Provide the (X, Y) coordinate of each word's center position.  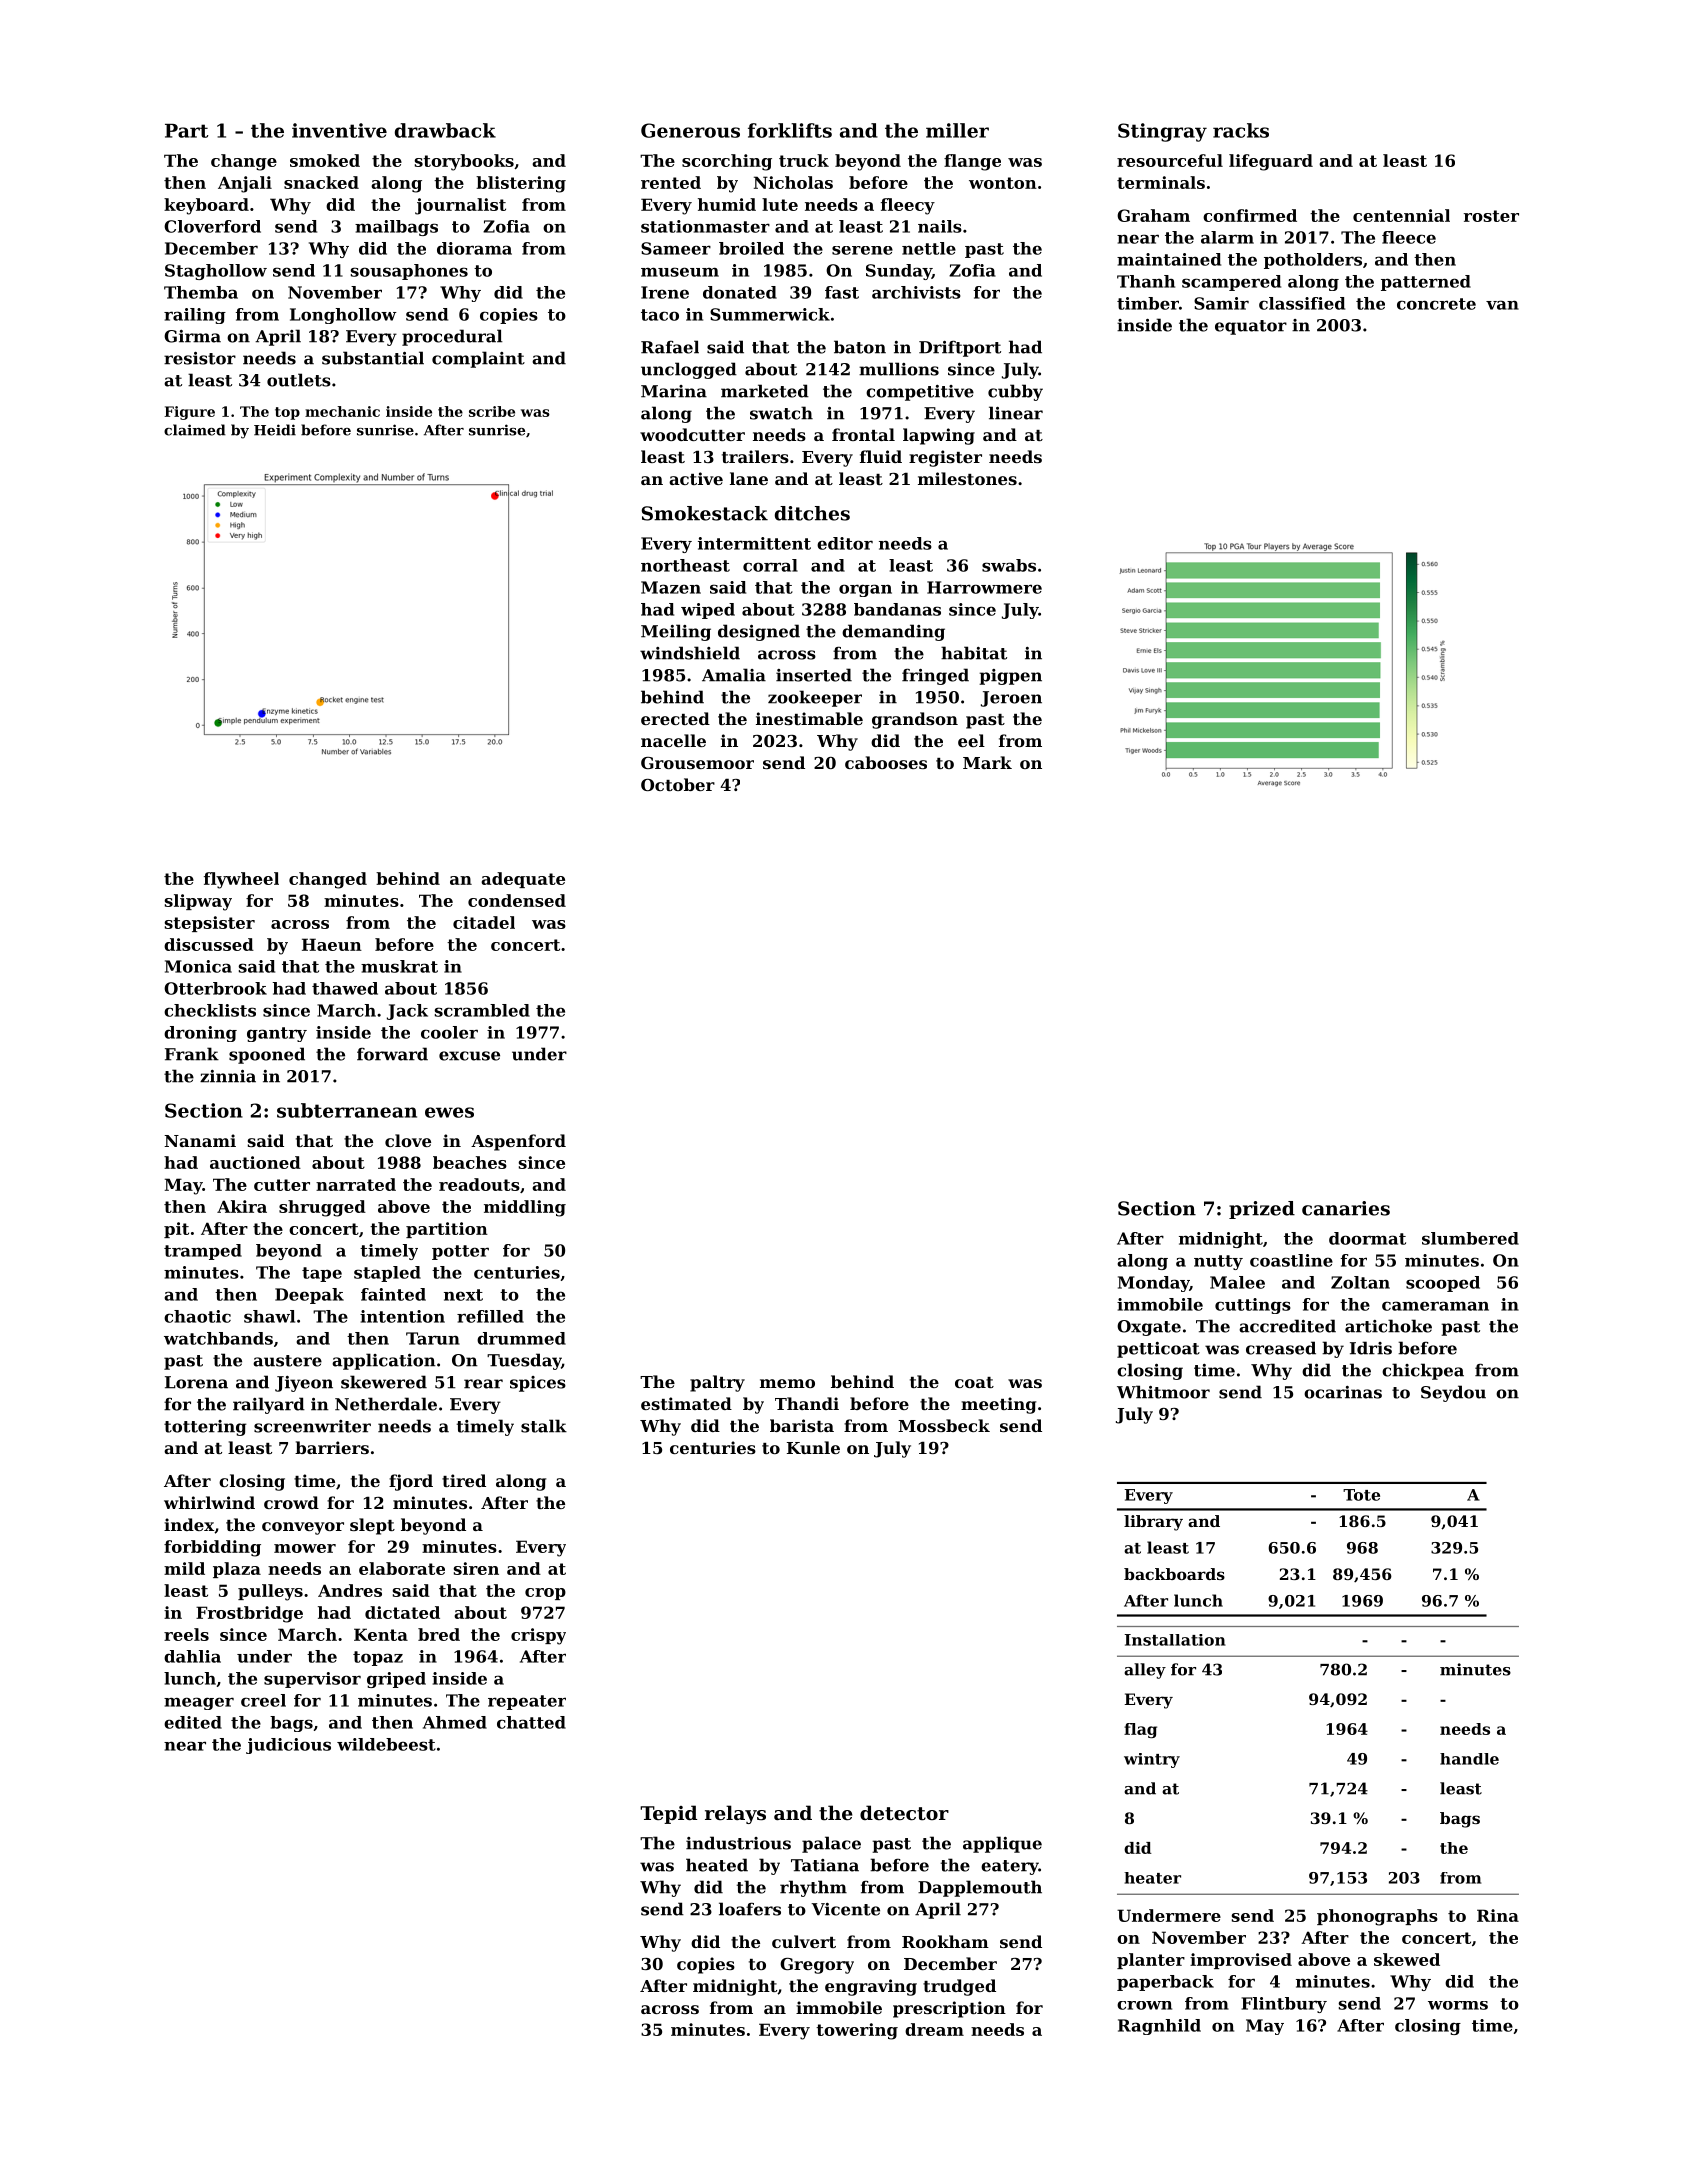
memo (787, 1383)
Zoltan (1360, 1282)
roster (1491, 216)
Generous (690, 130)
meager (199, 1703)
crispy (538, 1636)
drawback (445, 130)
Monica (198, 966)
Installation (1175, 1640)
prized (1262, 1210)
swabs (1009, 565)
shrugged (322, 1208)
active (696, 478)
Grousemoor (697, 763)
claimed (195, 430)
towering (857, 2031)
